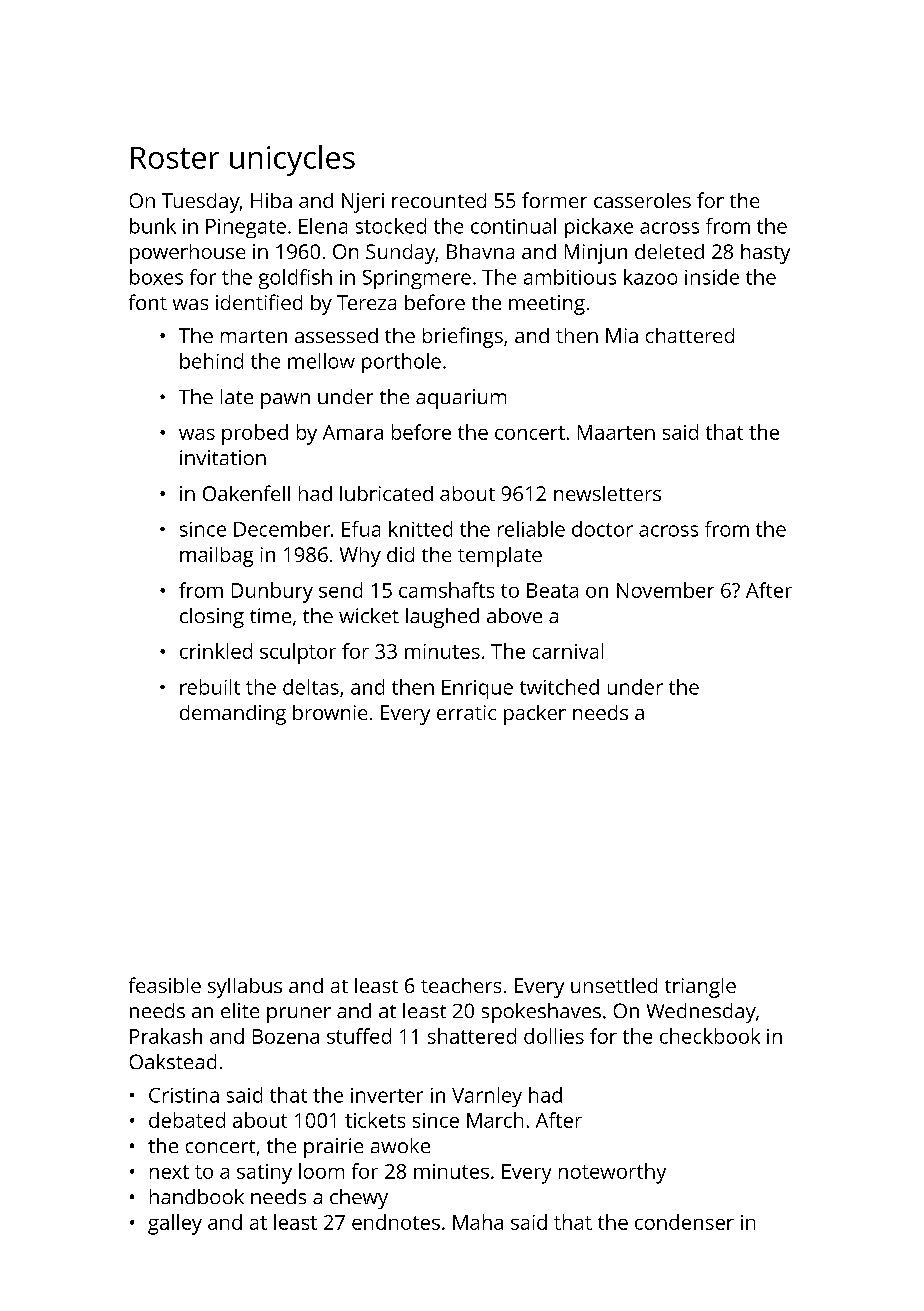 Image resolution: width=924 pixels, height=1311 pixels. What do you see at coordinates (701, 1013) in the screenshot?
I see `Wednesday` at bounding box center [701, 1013].
